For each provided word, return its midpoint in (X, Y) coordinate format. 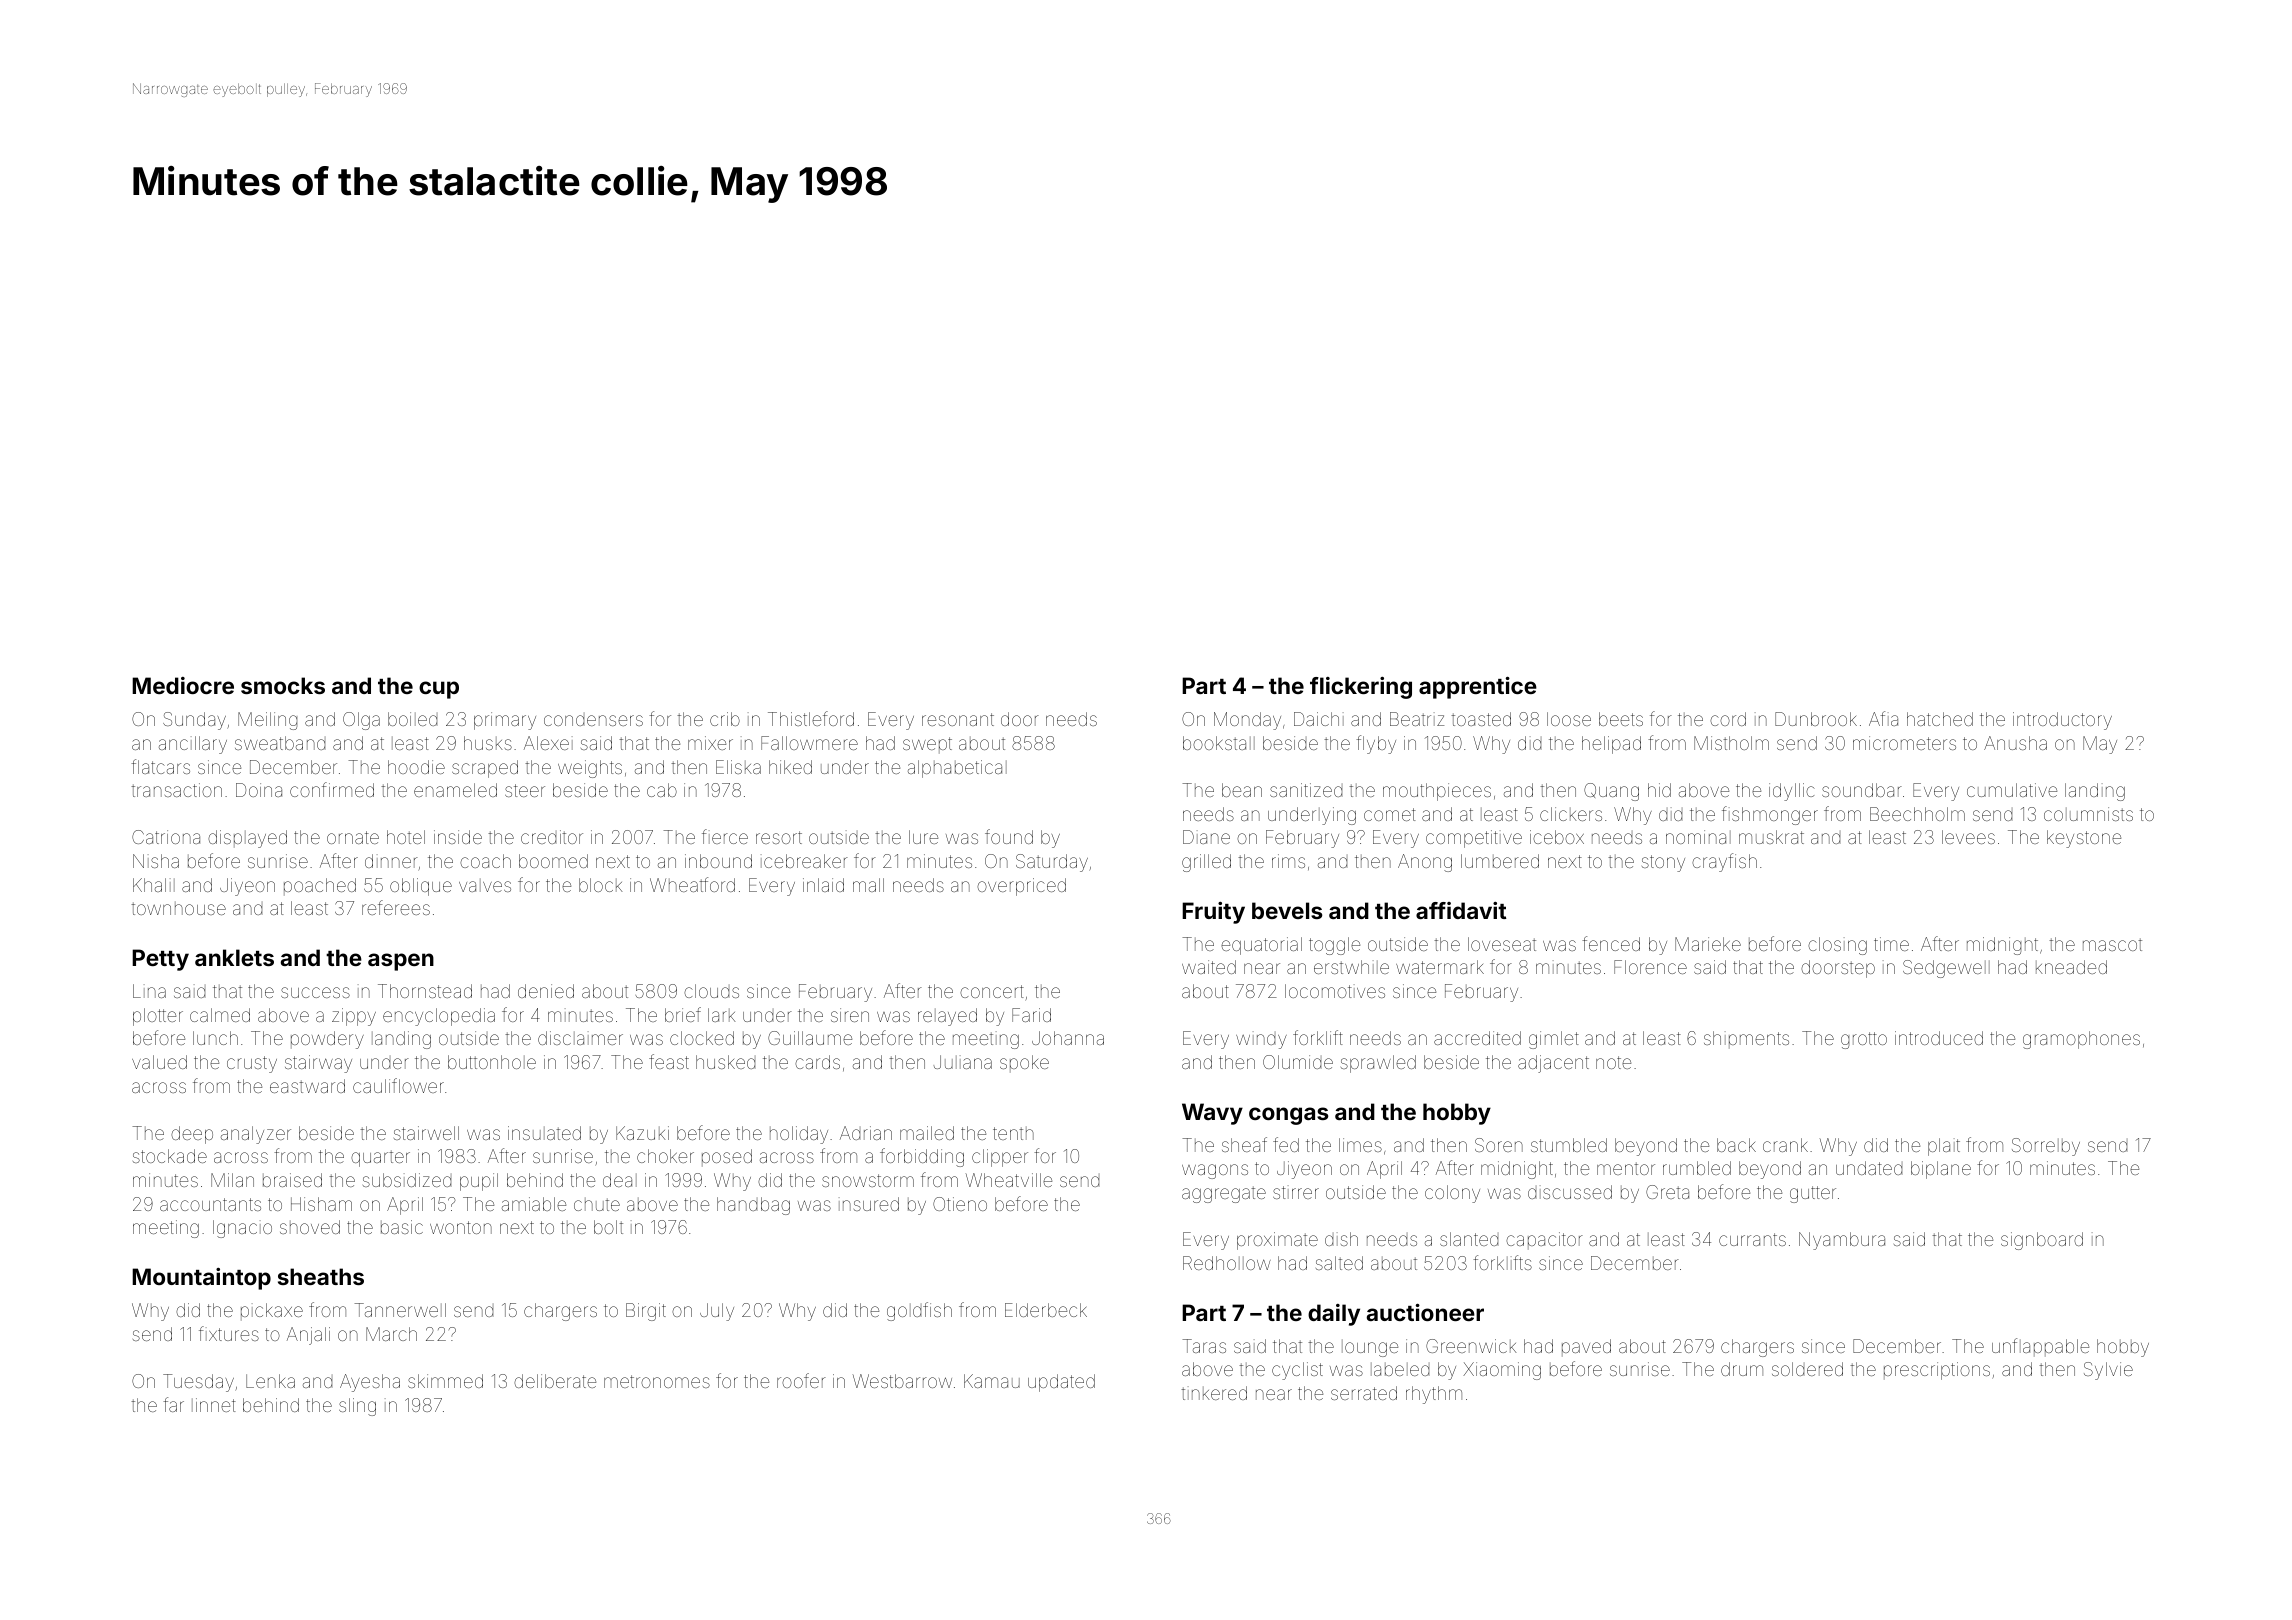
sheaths (321, 1276)
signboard (2042, 1241)
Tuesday (198, 1383)
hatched (1940, 719)
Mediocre (183, 685)
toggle (1334, 946)
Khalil (154, 885)
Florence (1650, 967)
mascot (2112, 944)
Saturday (1052, 863)
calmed (220, 1015)
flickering (1361, 688)
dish (1341, 1239)
